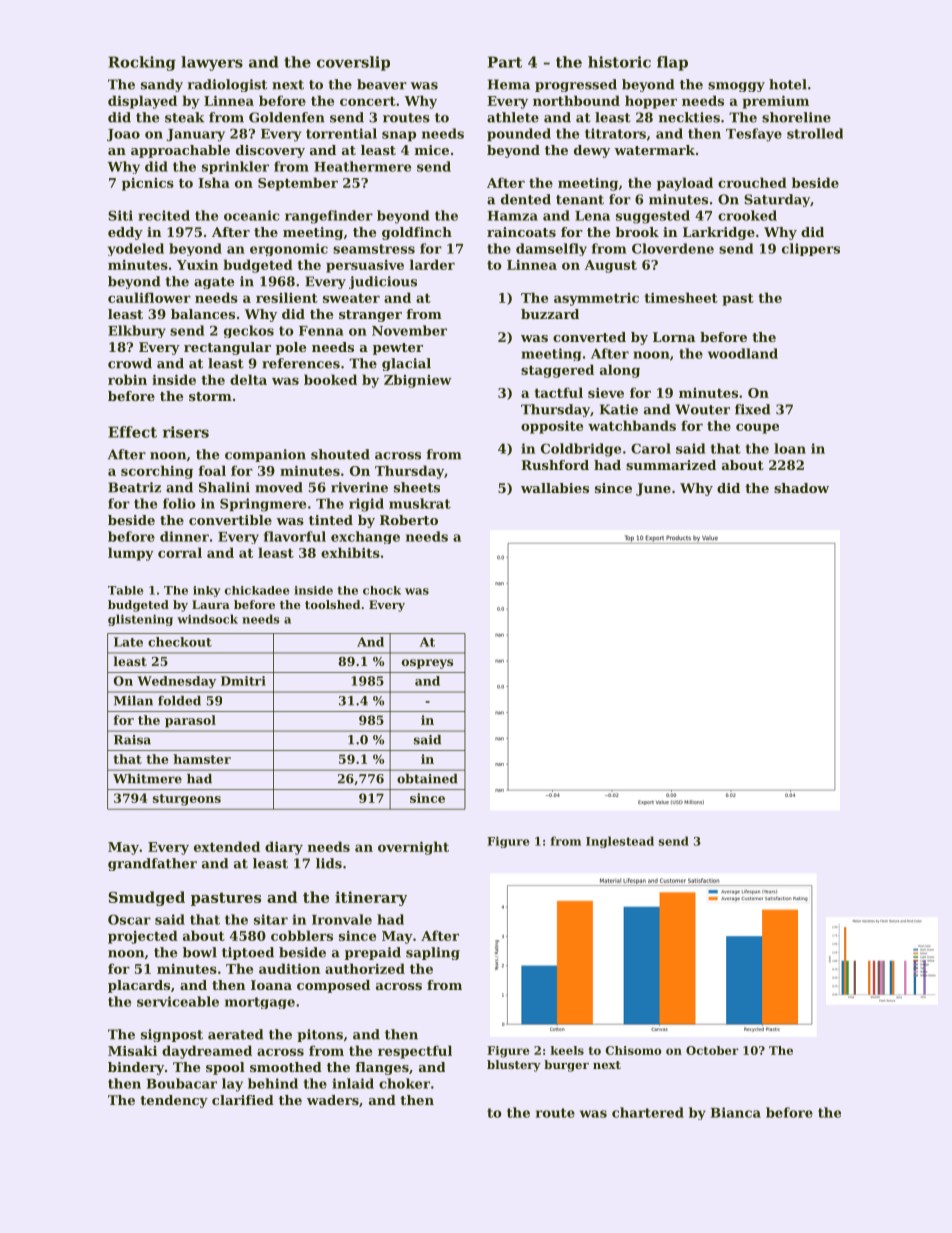 This screenshot has width=952, height=1233. I want to click on asymmetric, so click(596, 299).
